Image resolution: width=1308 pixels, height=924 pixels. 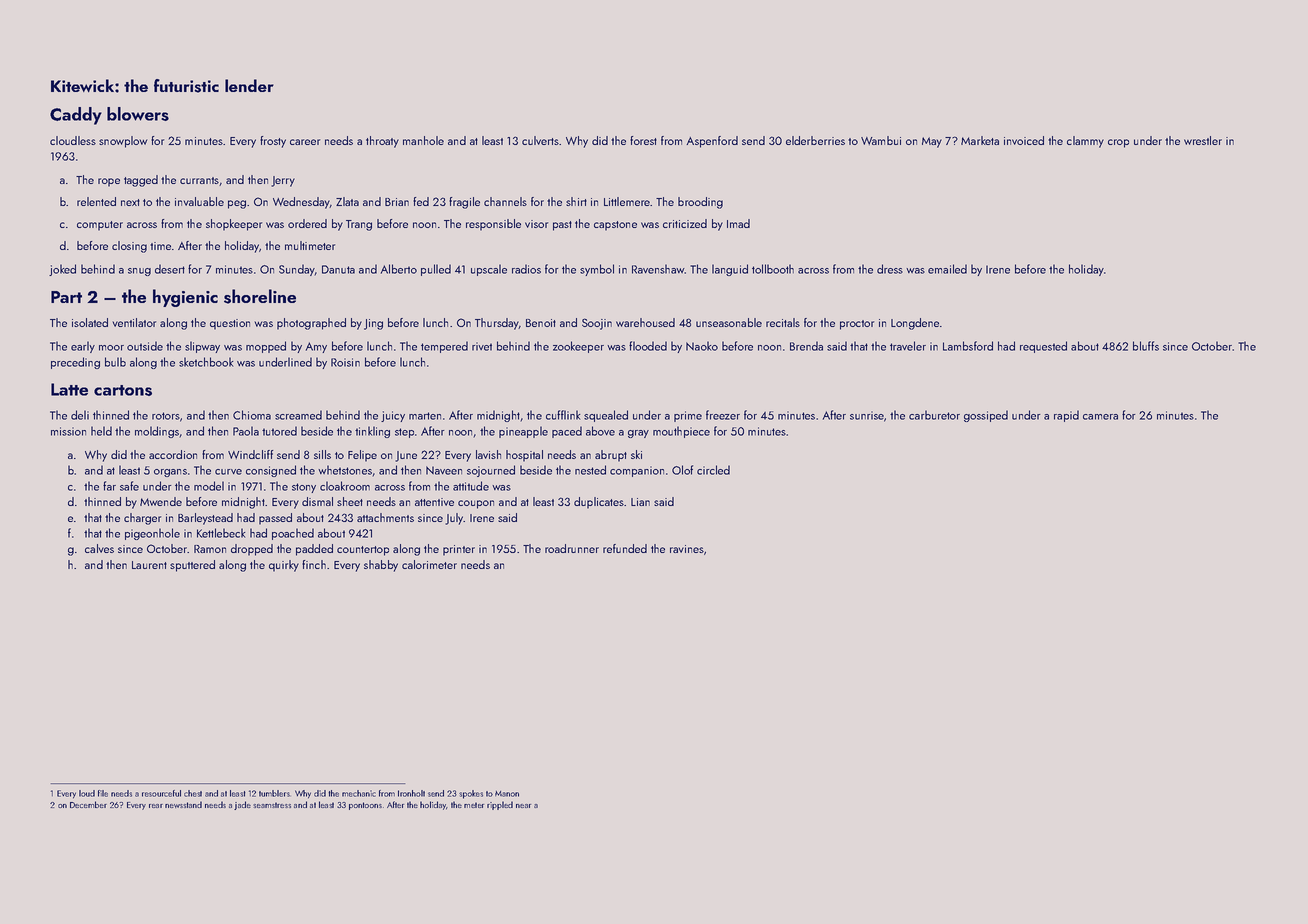 I want to click on culverts, so click(x=540, y=140).
